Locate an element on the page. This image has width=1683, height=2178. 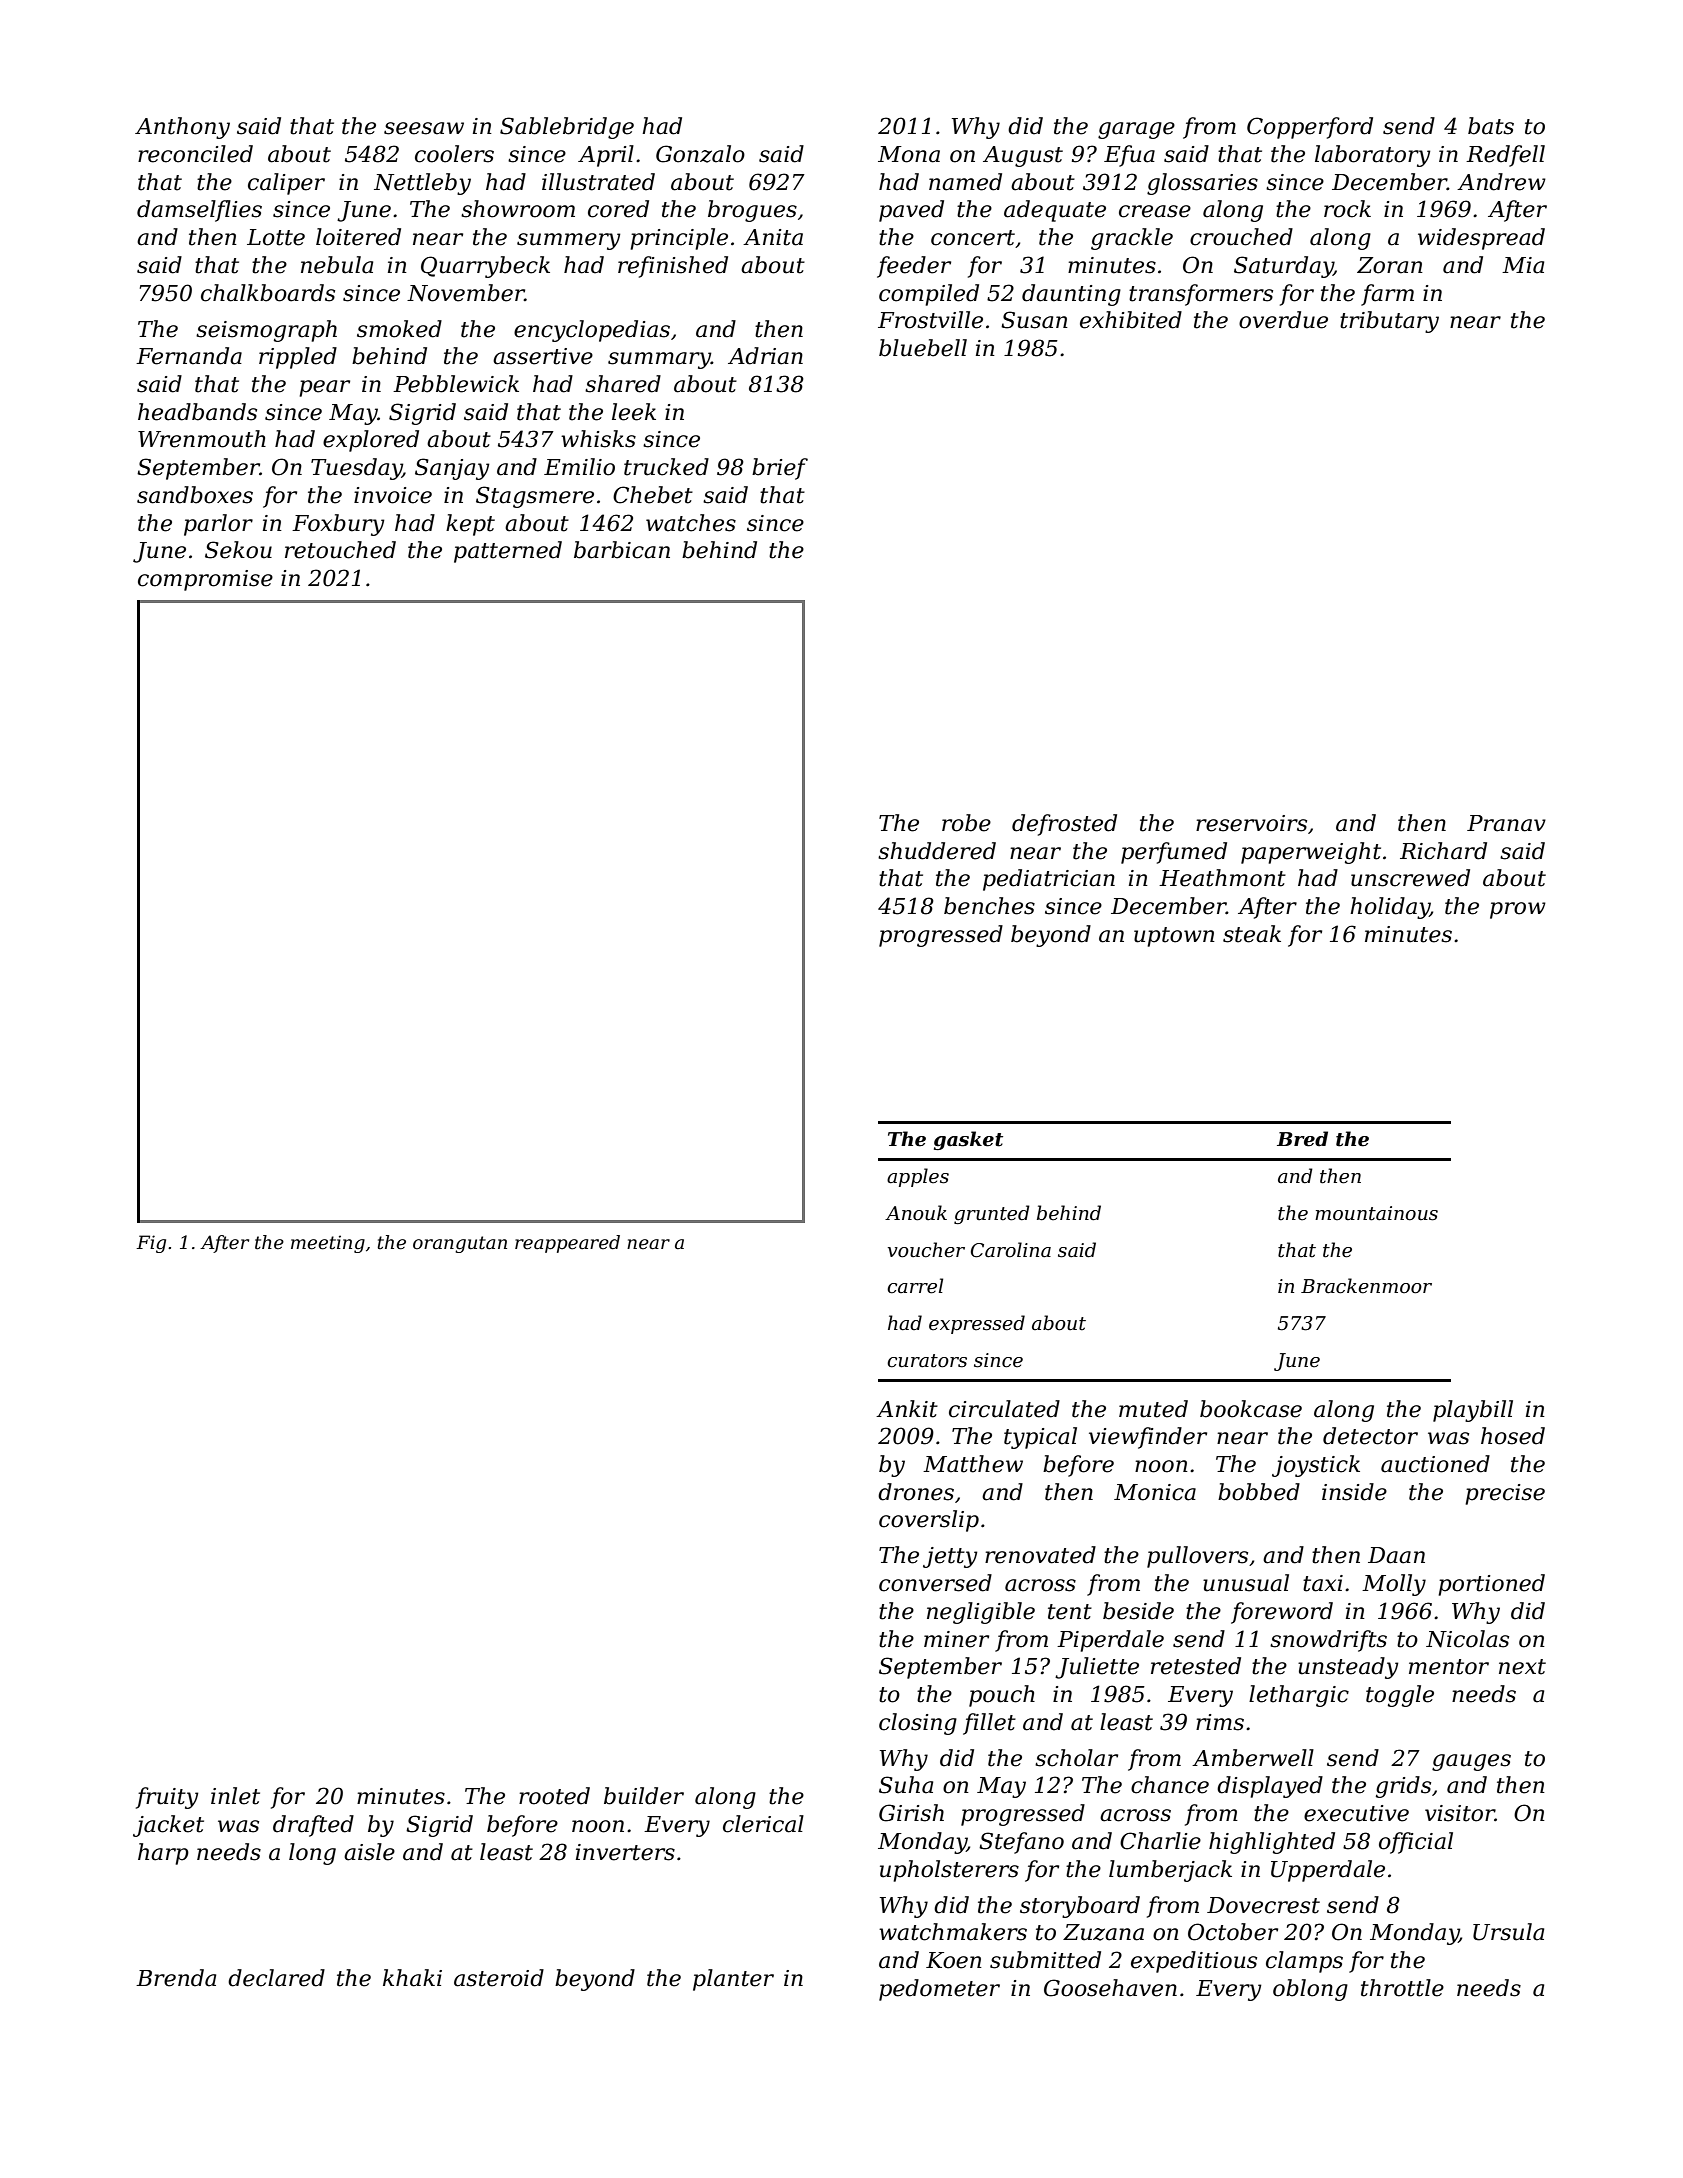
planter is located at coordinates (733, 1980).
